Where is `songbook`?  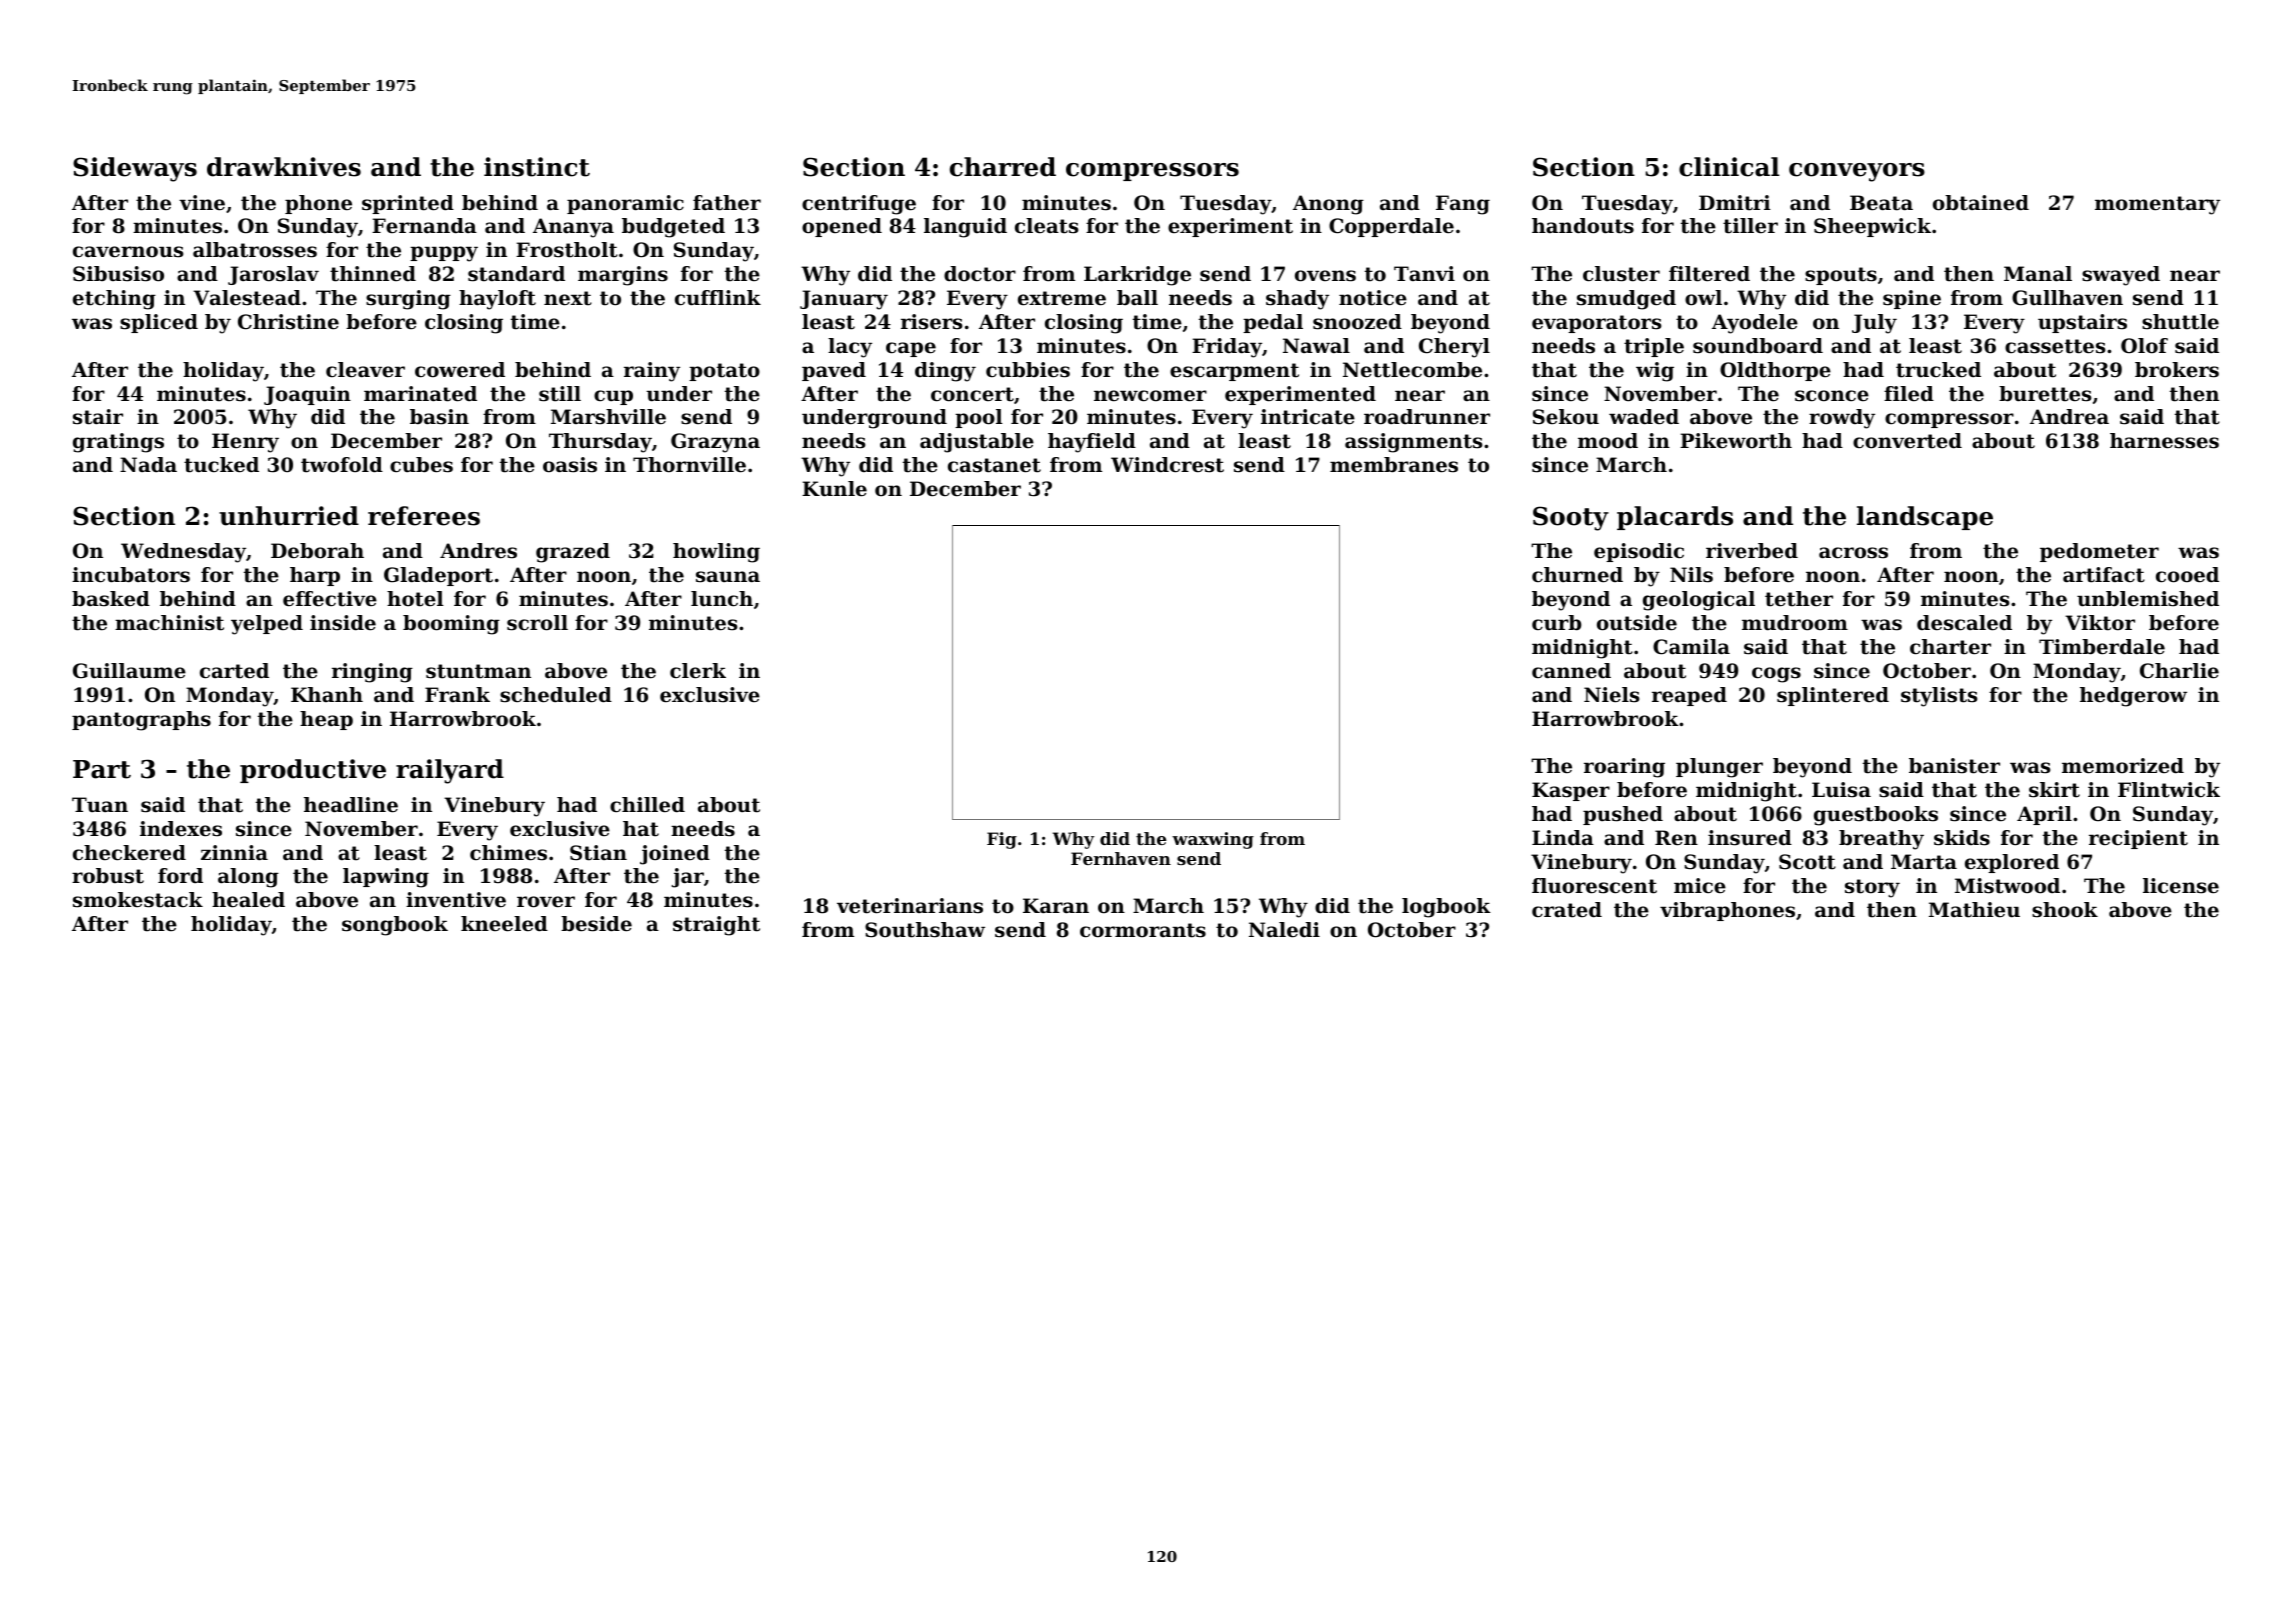
songbook is located at coordinates (395, 926).
